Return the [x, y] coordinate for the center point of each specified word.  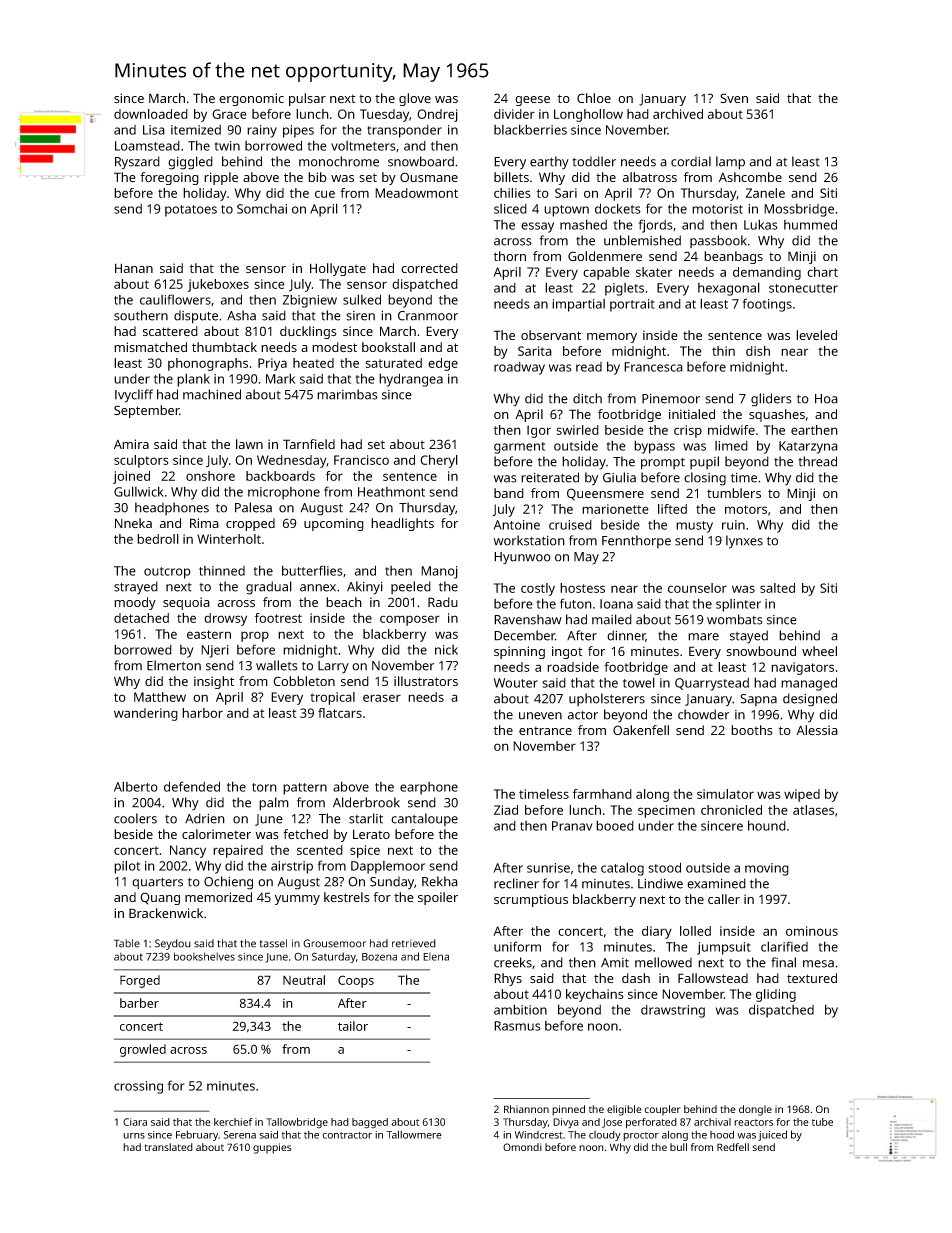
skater [654, 272]
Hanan [134, 268]
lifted [672, 509]
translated [169, 1147]
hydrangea [411, 380]
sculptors [141, 461]
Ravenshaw [528, 619]
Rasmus [517, 1026]
